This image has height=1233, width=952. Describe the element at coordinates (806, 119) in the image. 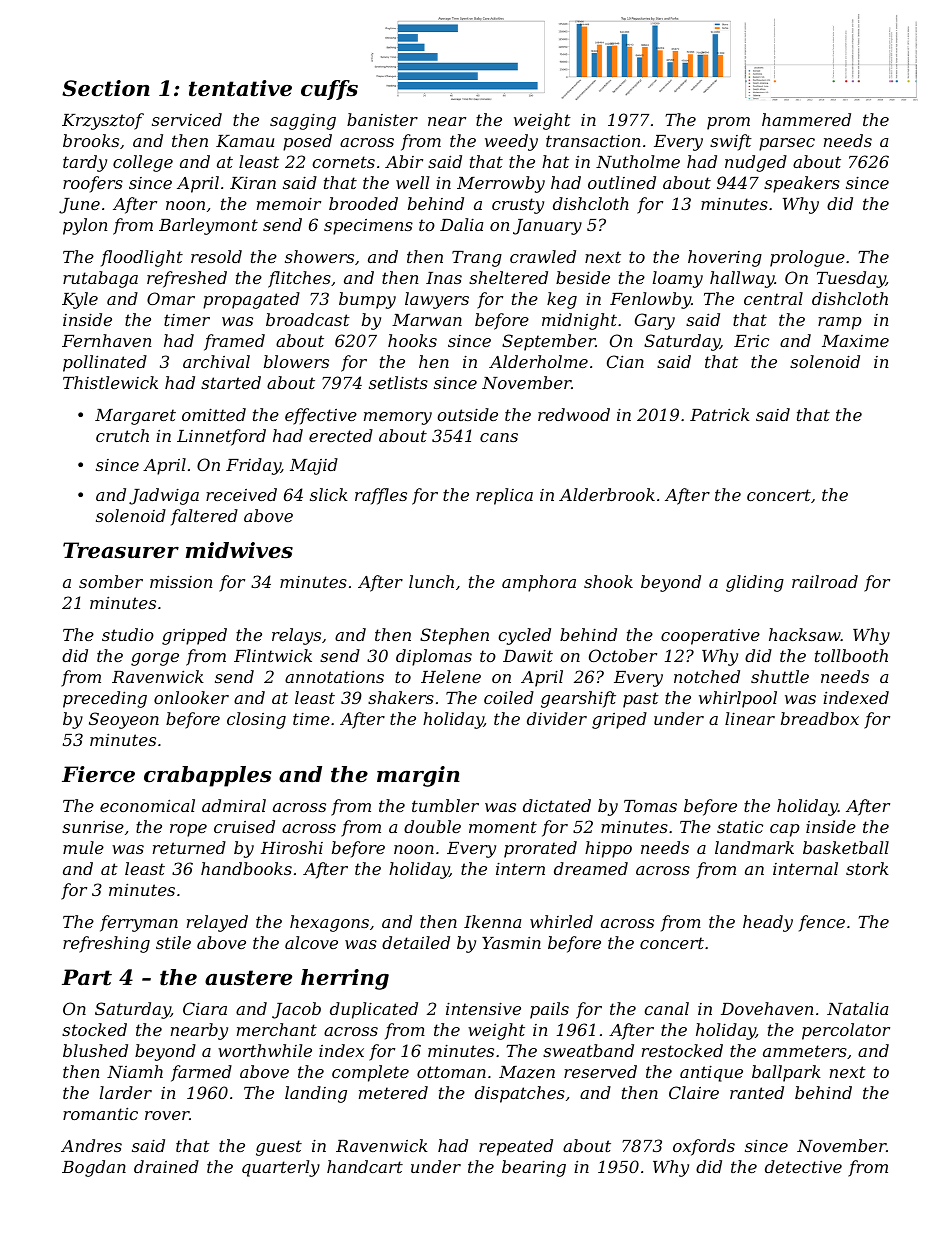

I see `hammered` at that location.
